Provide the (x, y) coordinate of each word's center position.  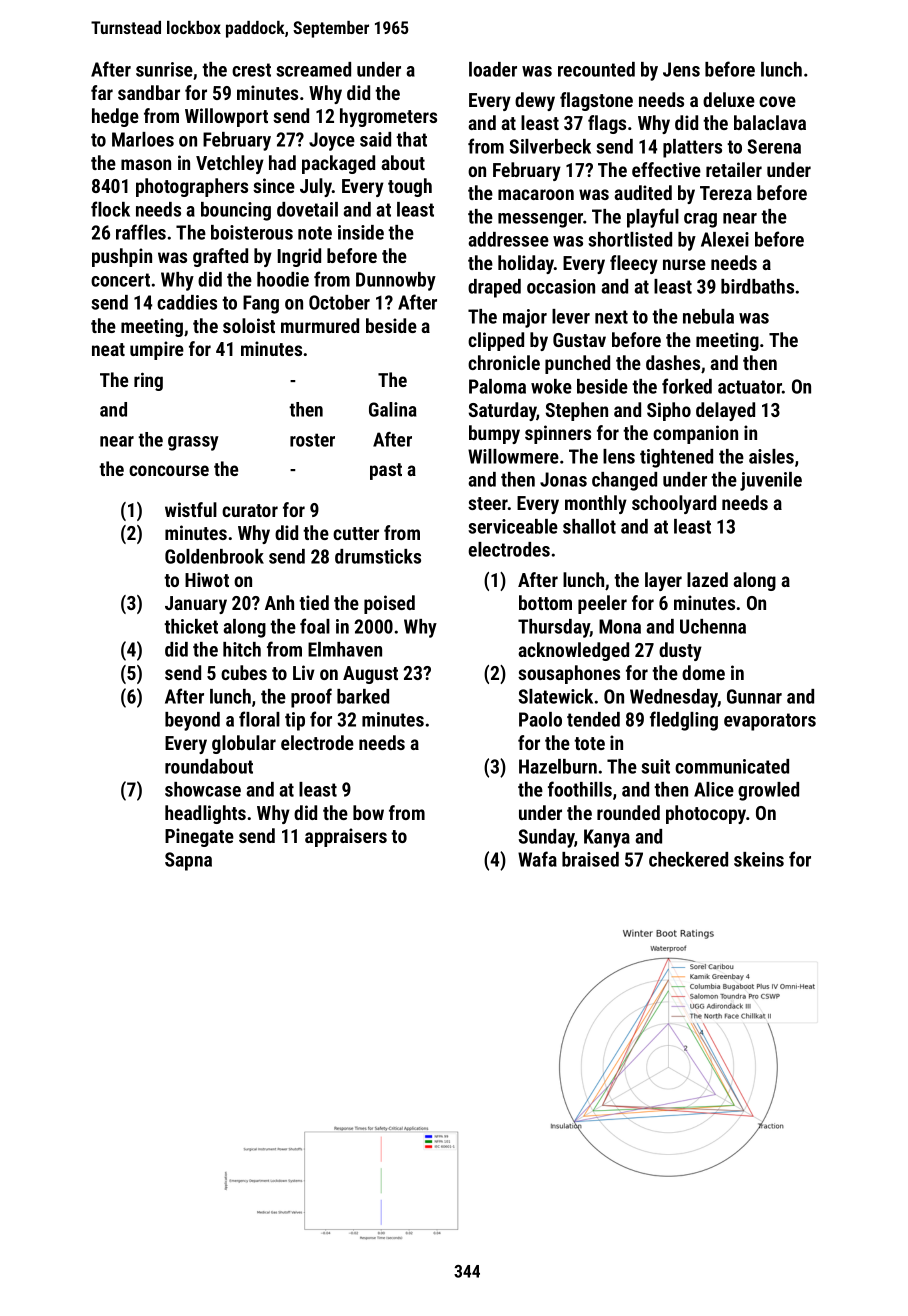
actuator (750, 387)
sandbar (149, 92)
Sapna (188, 861)
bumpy (494, 434)
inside (361, 232)
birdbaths (757, 286)
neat (108, 349)
